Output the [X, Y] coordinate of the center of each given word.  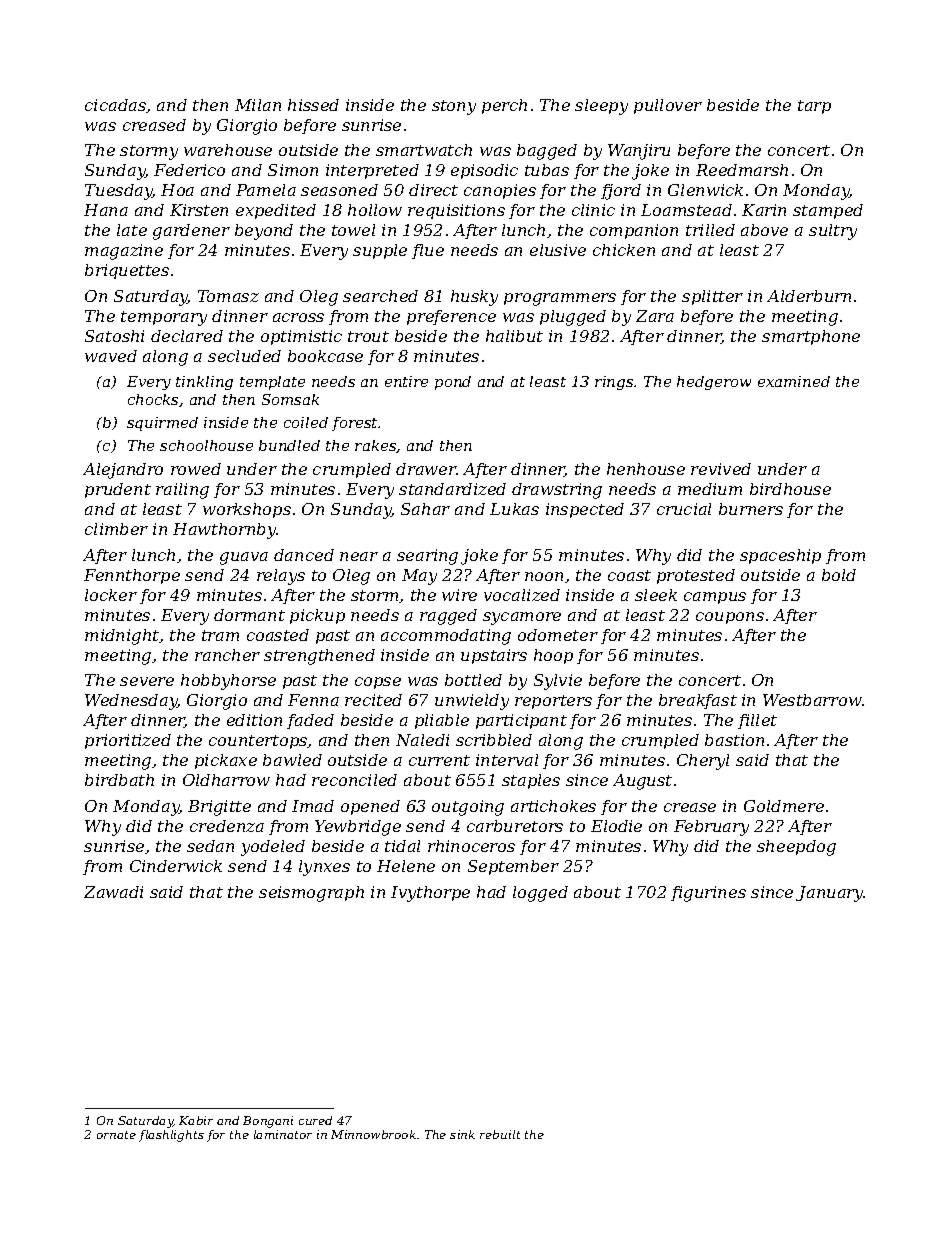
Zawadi [113, 892]
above [764, 230]
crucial [684, 509]
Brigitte [219, 808]
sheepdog [796, 848]
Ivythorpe [430, 894]
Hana [106, 210]
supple [380, 251]
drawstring [557, 491]
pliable [442, 721]
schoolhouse [206, 445]
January [830, 894]
